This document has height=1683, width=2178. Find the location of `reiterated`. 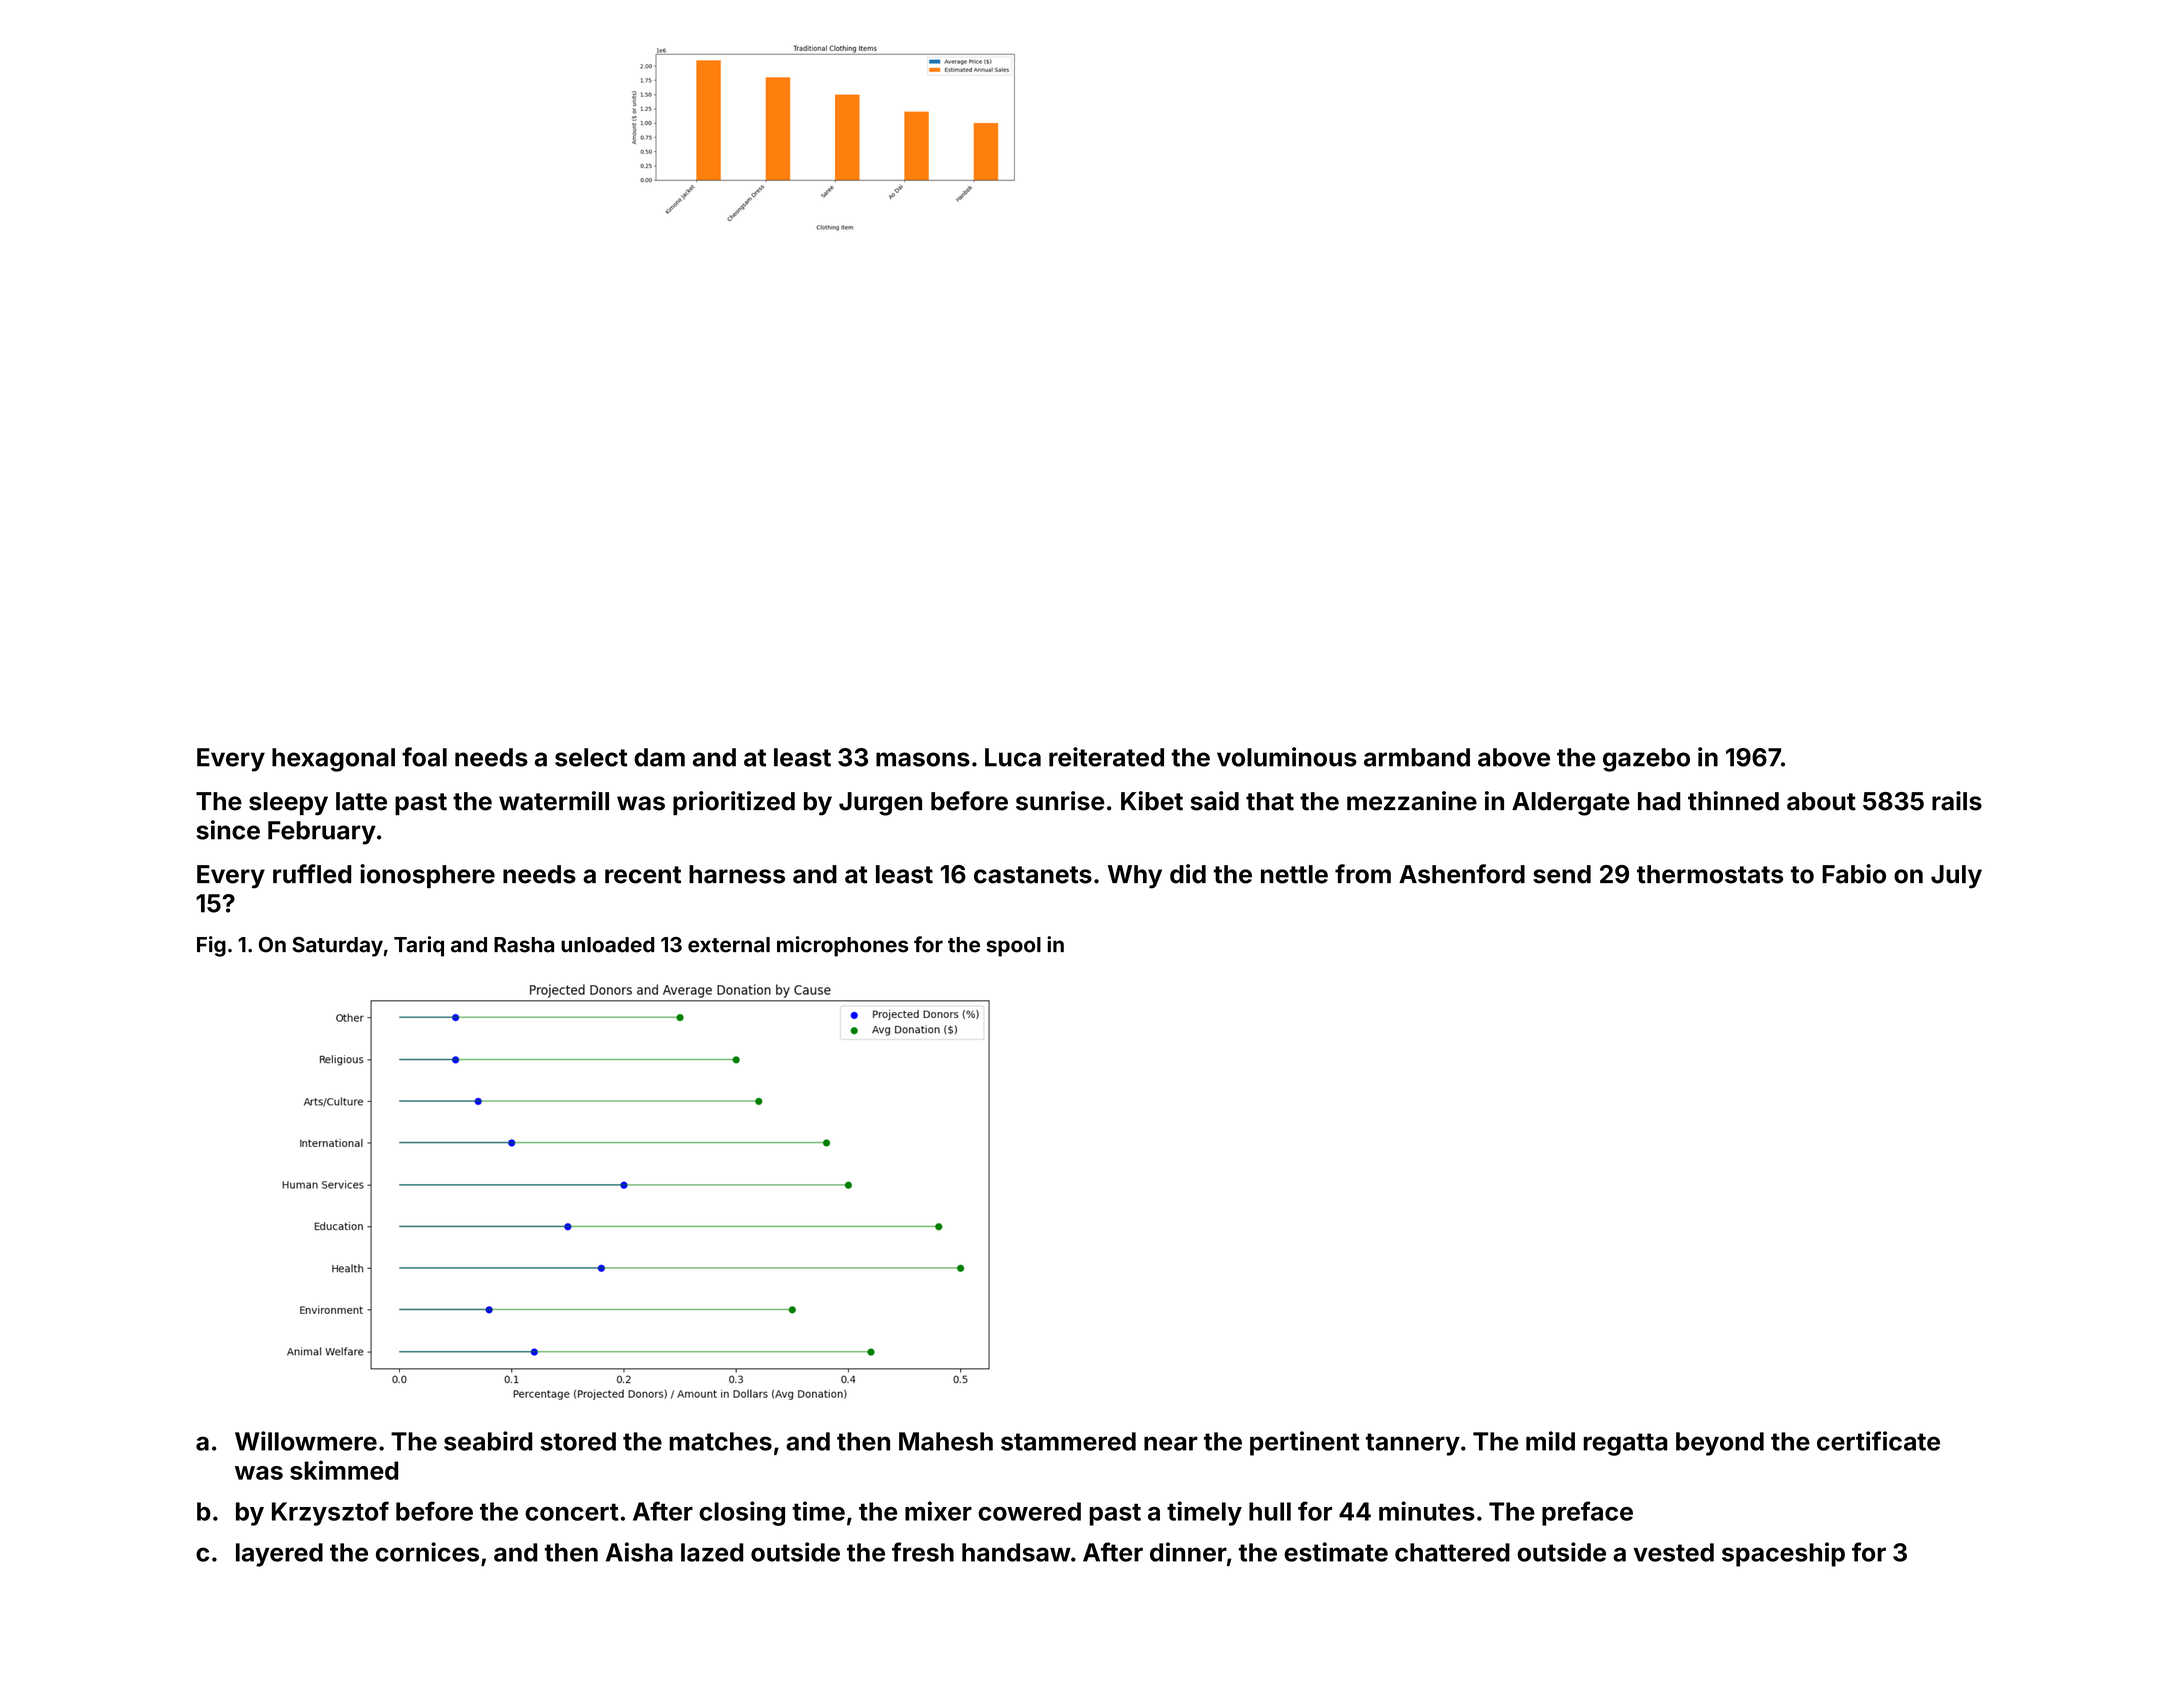

reiterated is located at coordinates (1106, 757).
